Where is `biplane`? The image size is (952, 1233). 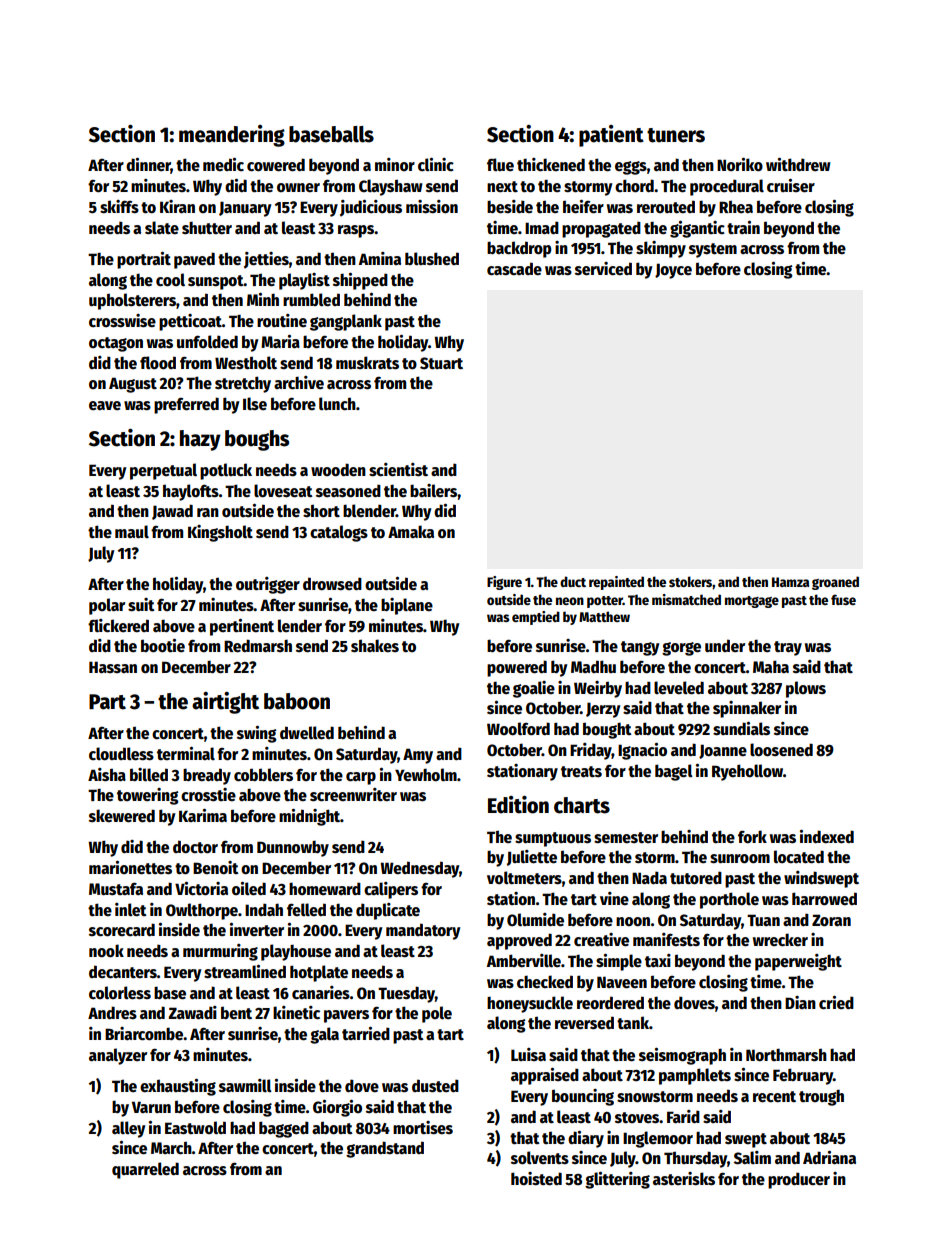 biplane is located at coordinates (407, 606).
